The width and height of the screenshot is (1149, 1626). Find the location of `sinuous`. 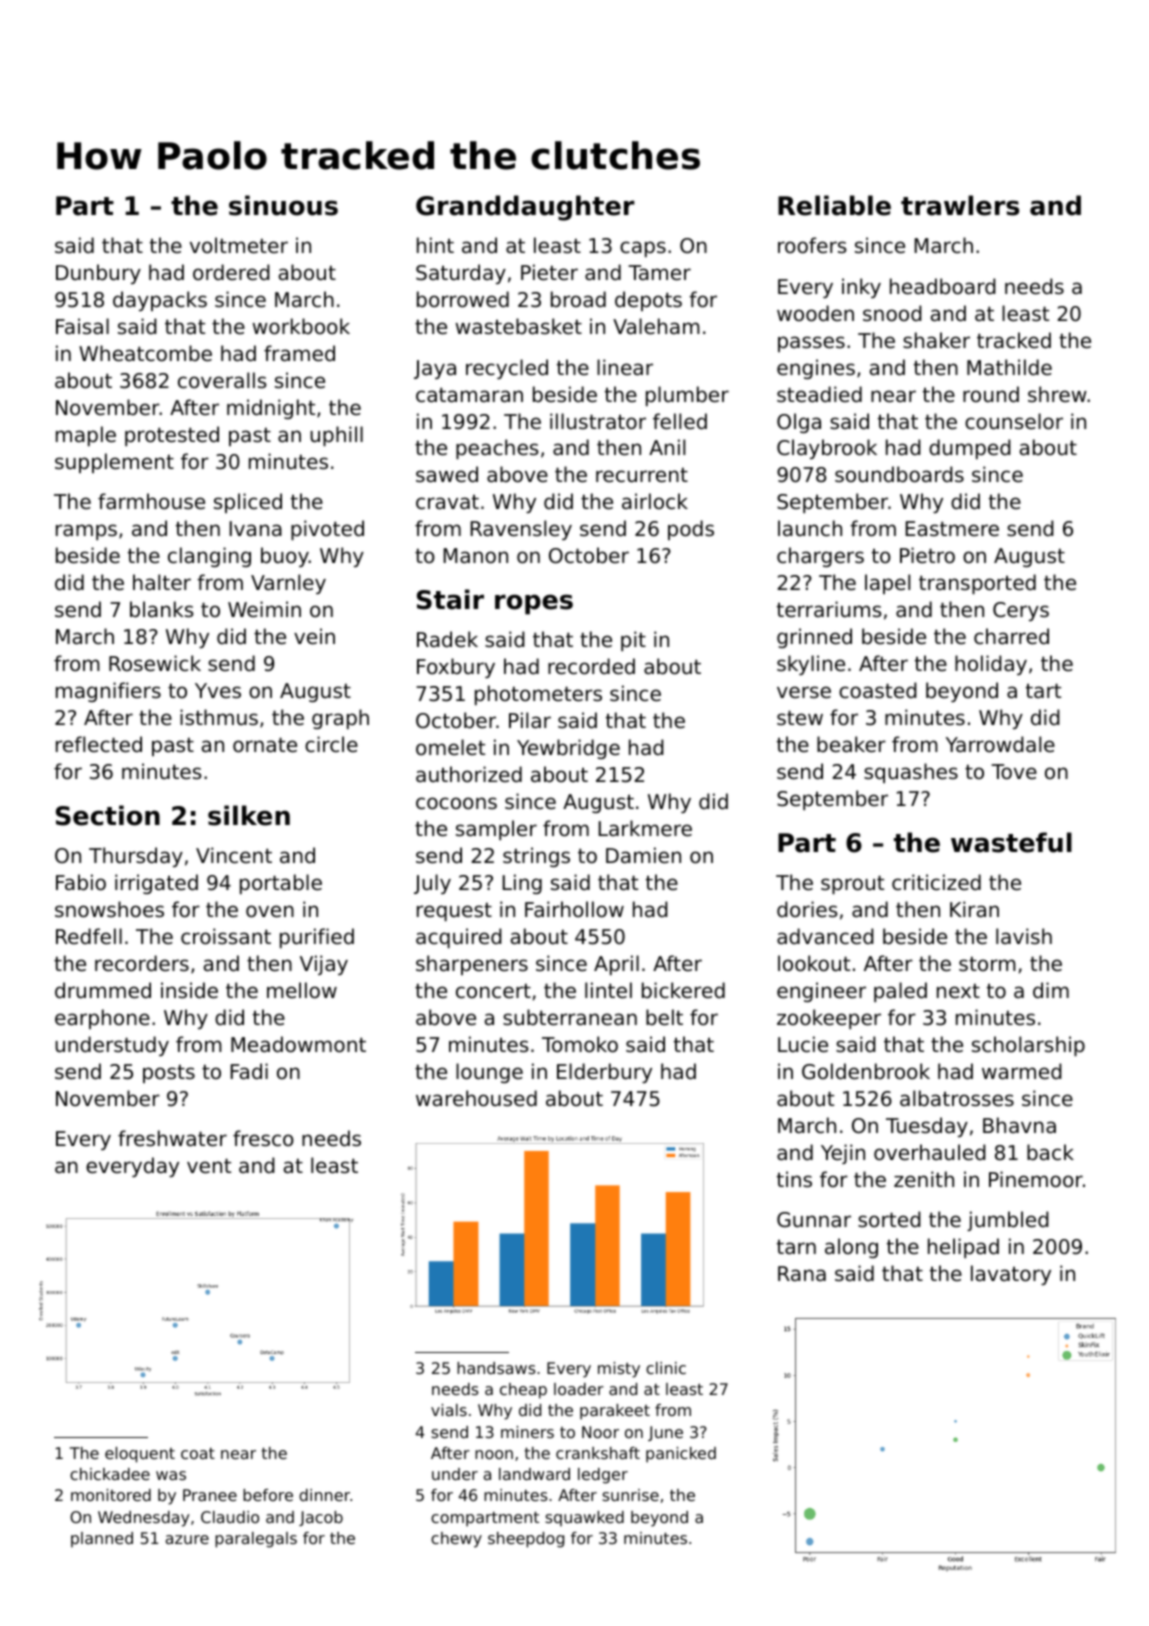

sinuous is located at coordinates (283, 205).
